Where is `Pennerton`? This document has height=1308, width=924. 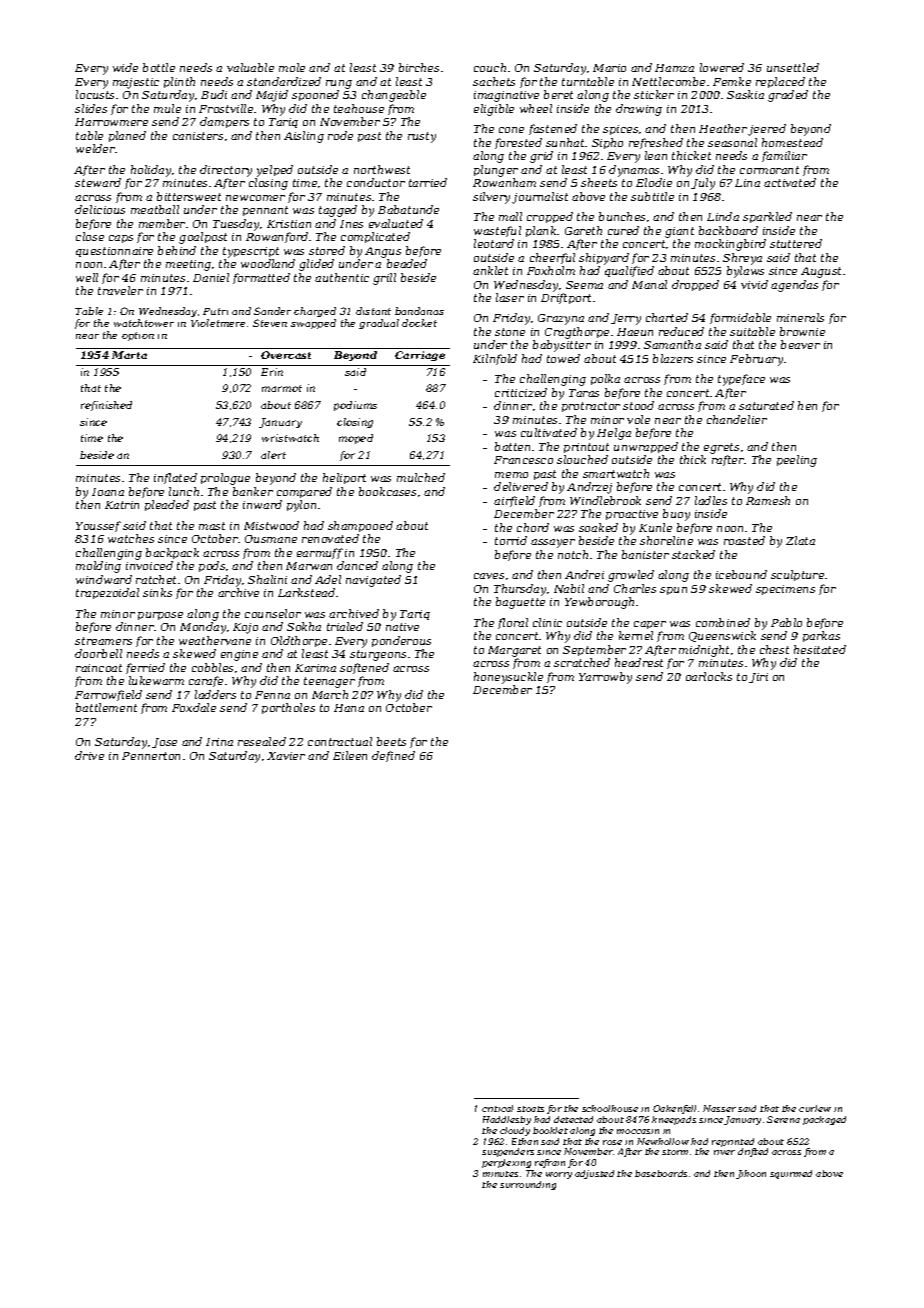 Pennerton is located at coordinates (151, 756).
